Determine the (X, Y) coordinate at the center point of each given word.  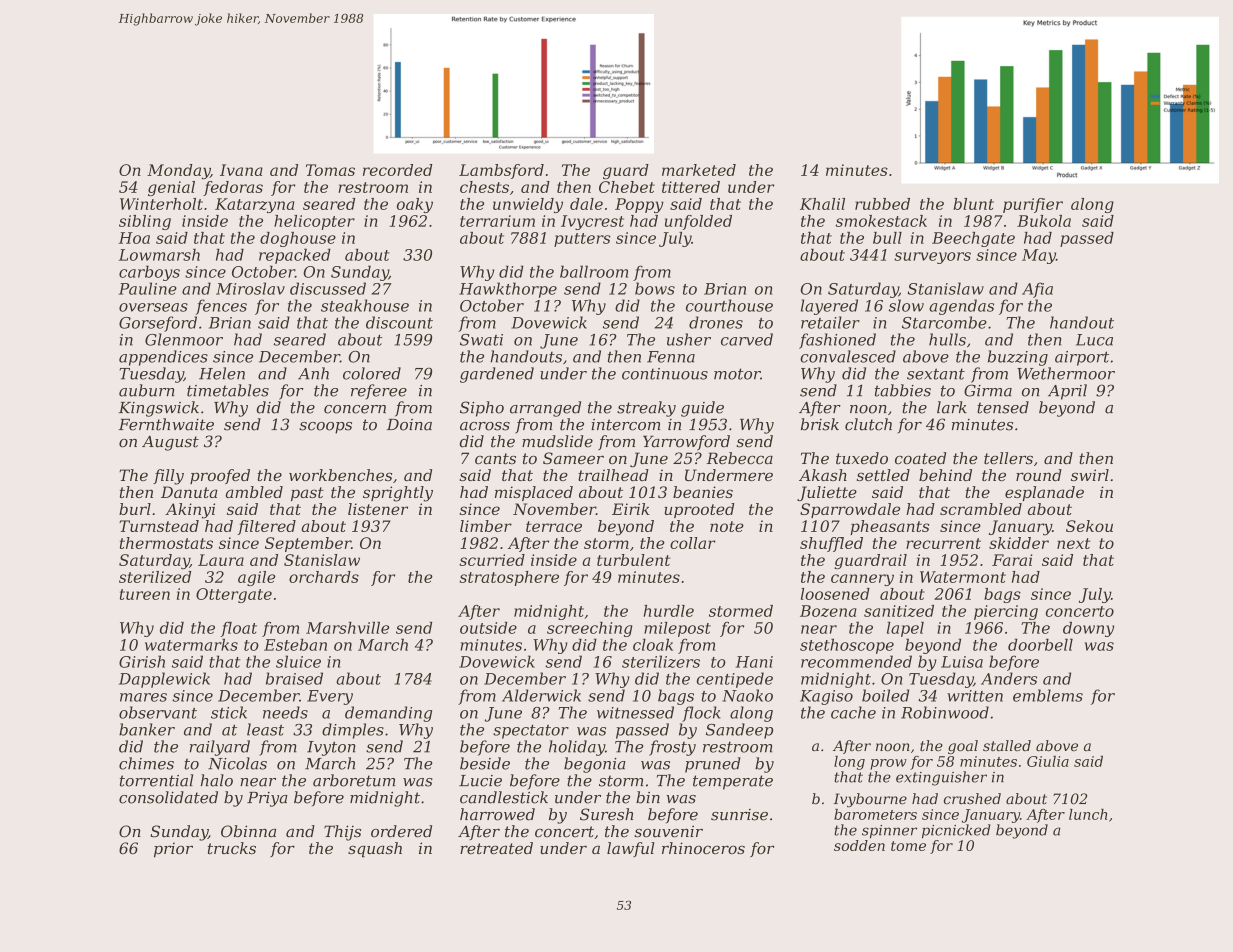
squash (375, 850)
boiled (885, 695)
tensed (1003, 407)
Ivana (241, 170)
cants (495, 459)
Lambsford (501, 171)
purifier (1033, 205)
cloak (653, 644)
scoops (325, 428)
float (239, 629)
